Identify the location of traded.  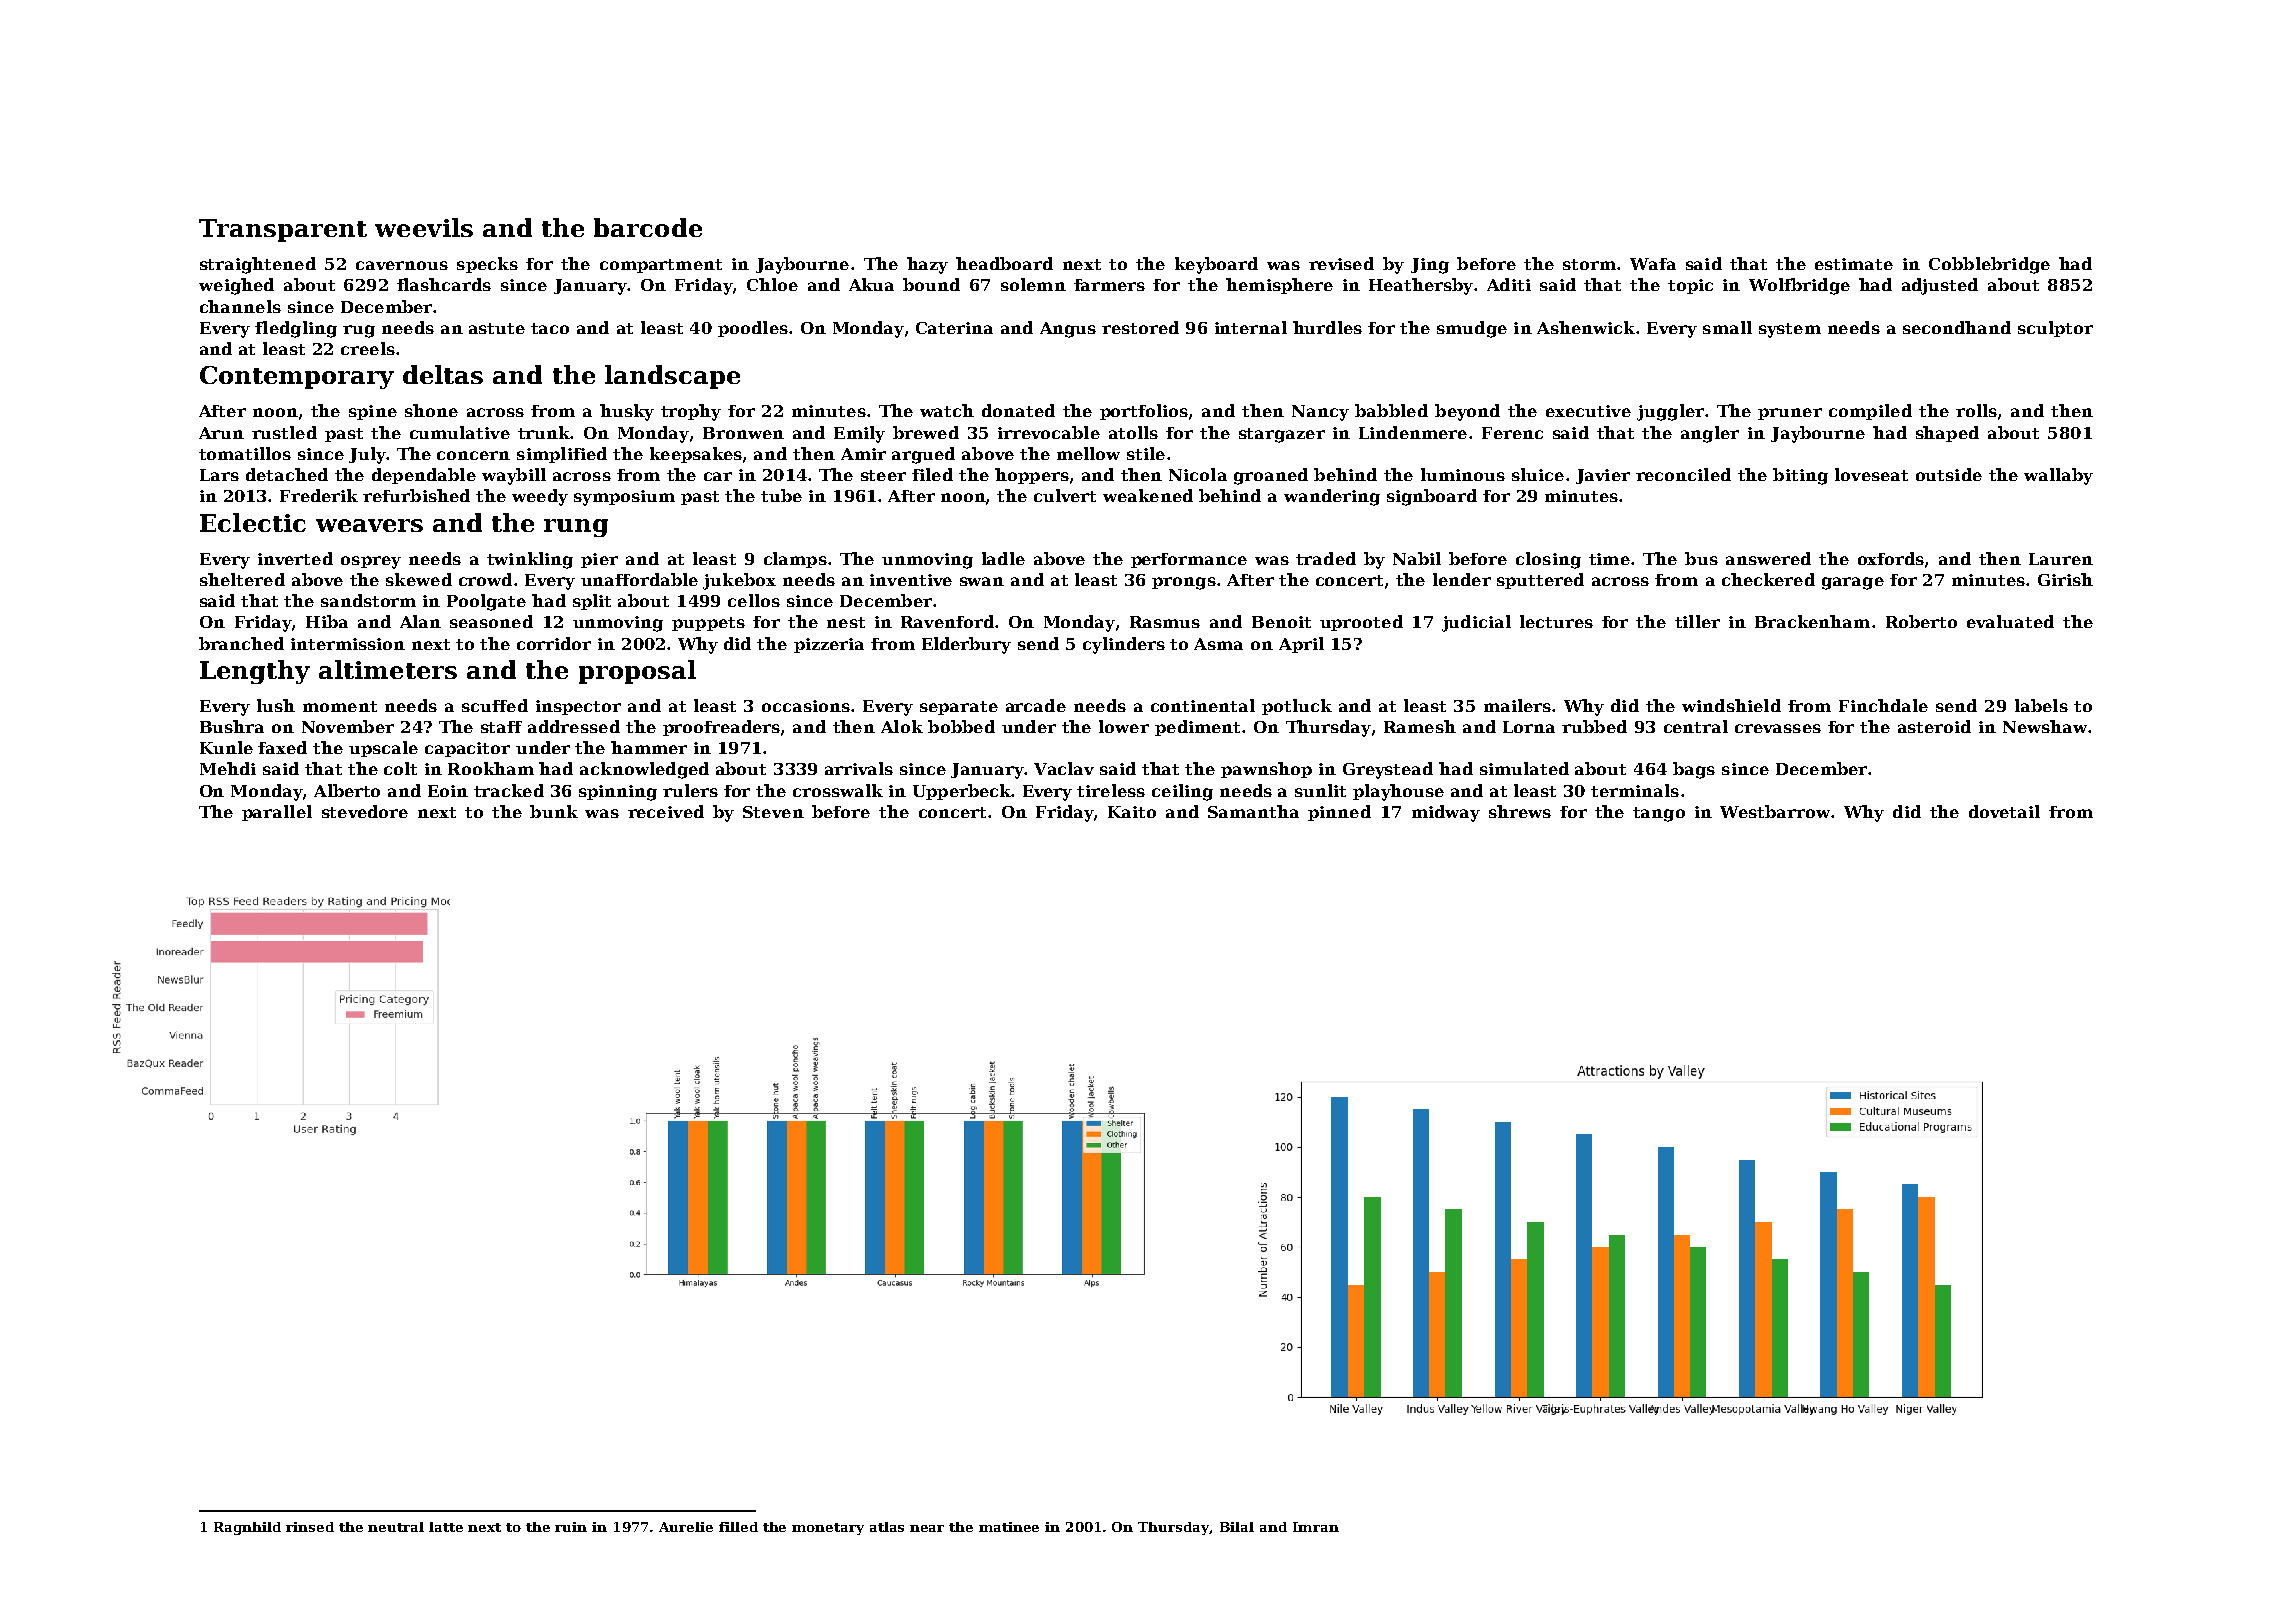
(1326, 558).
